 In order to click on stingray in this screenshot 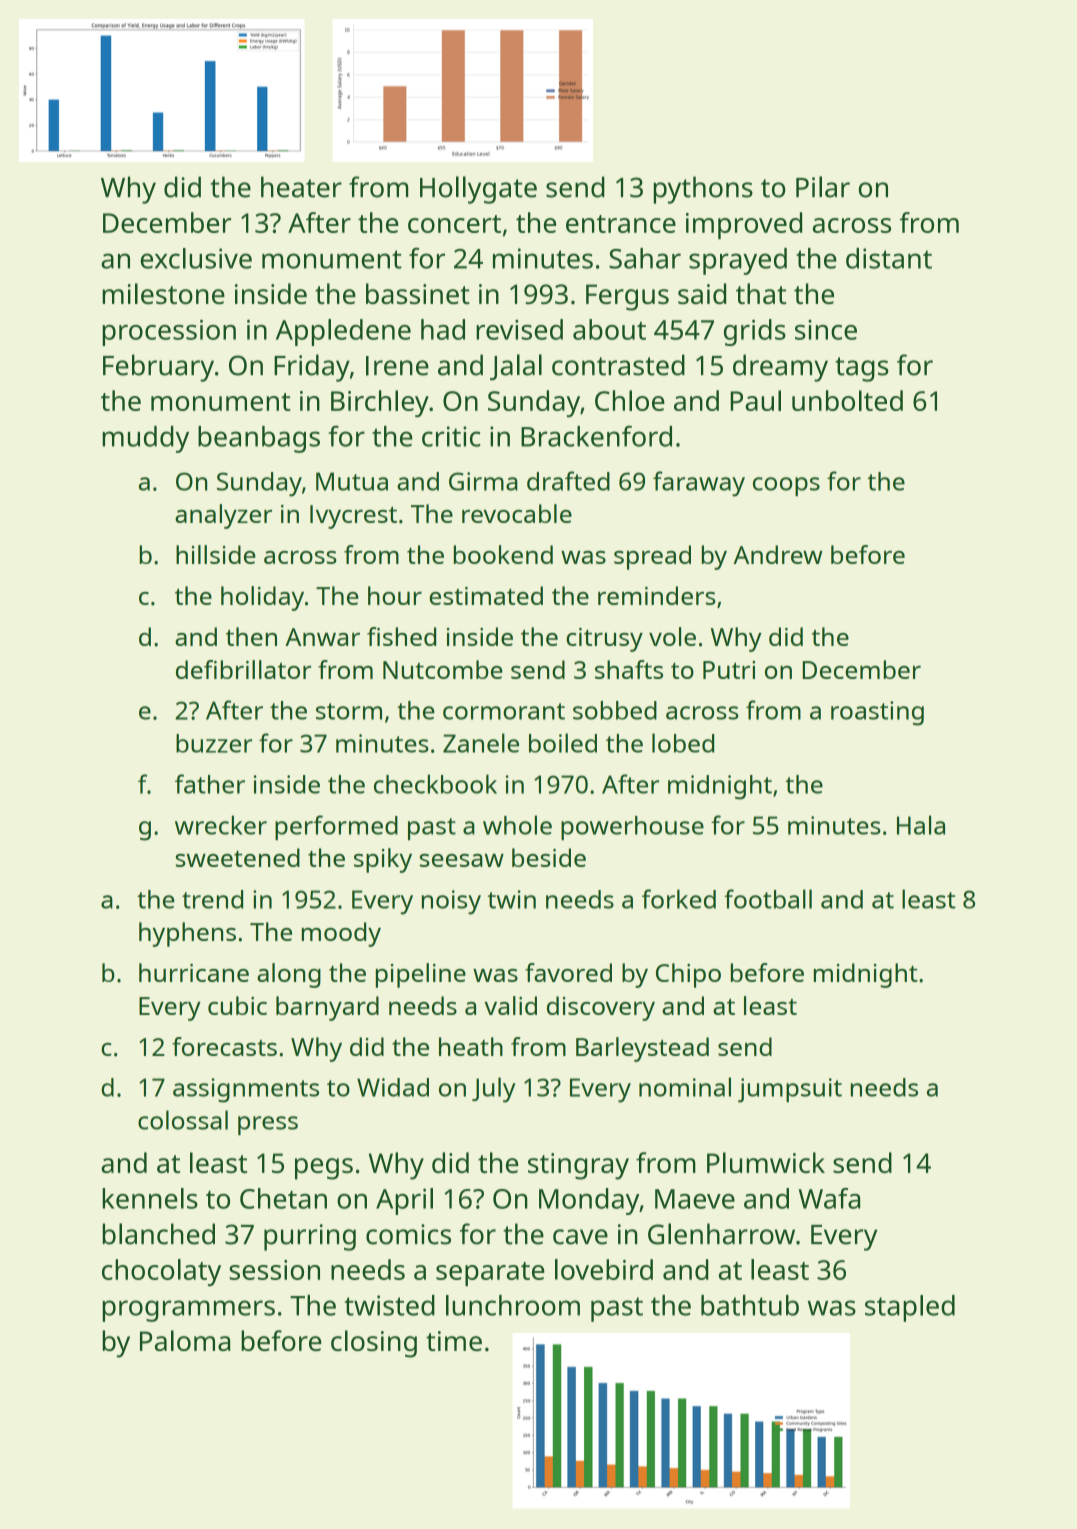, I will do `click(578, 1166)`.
